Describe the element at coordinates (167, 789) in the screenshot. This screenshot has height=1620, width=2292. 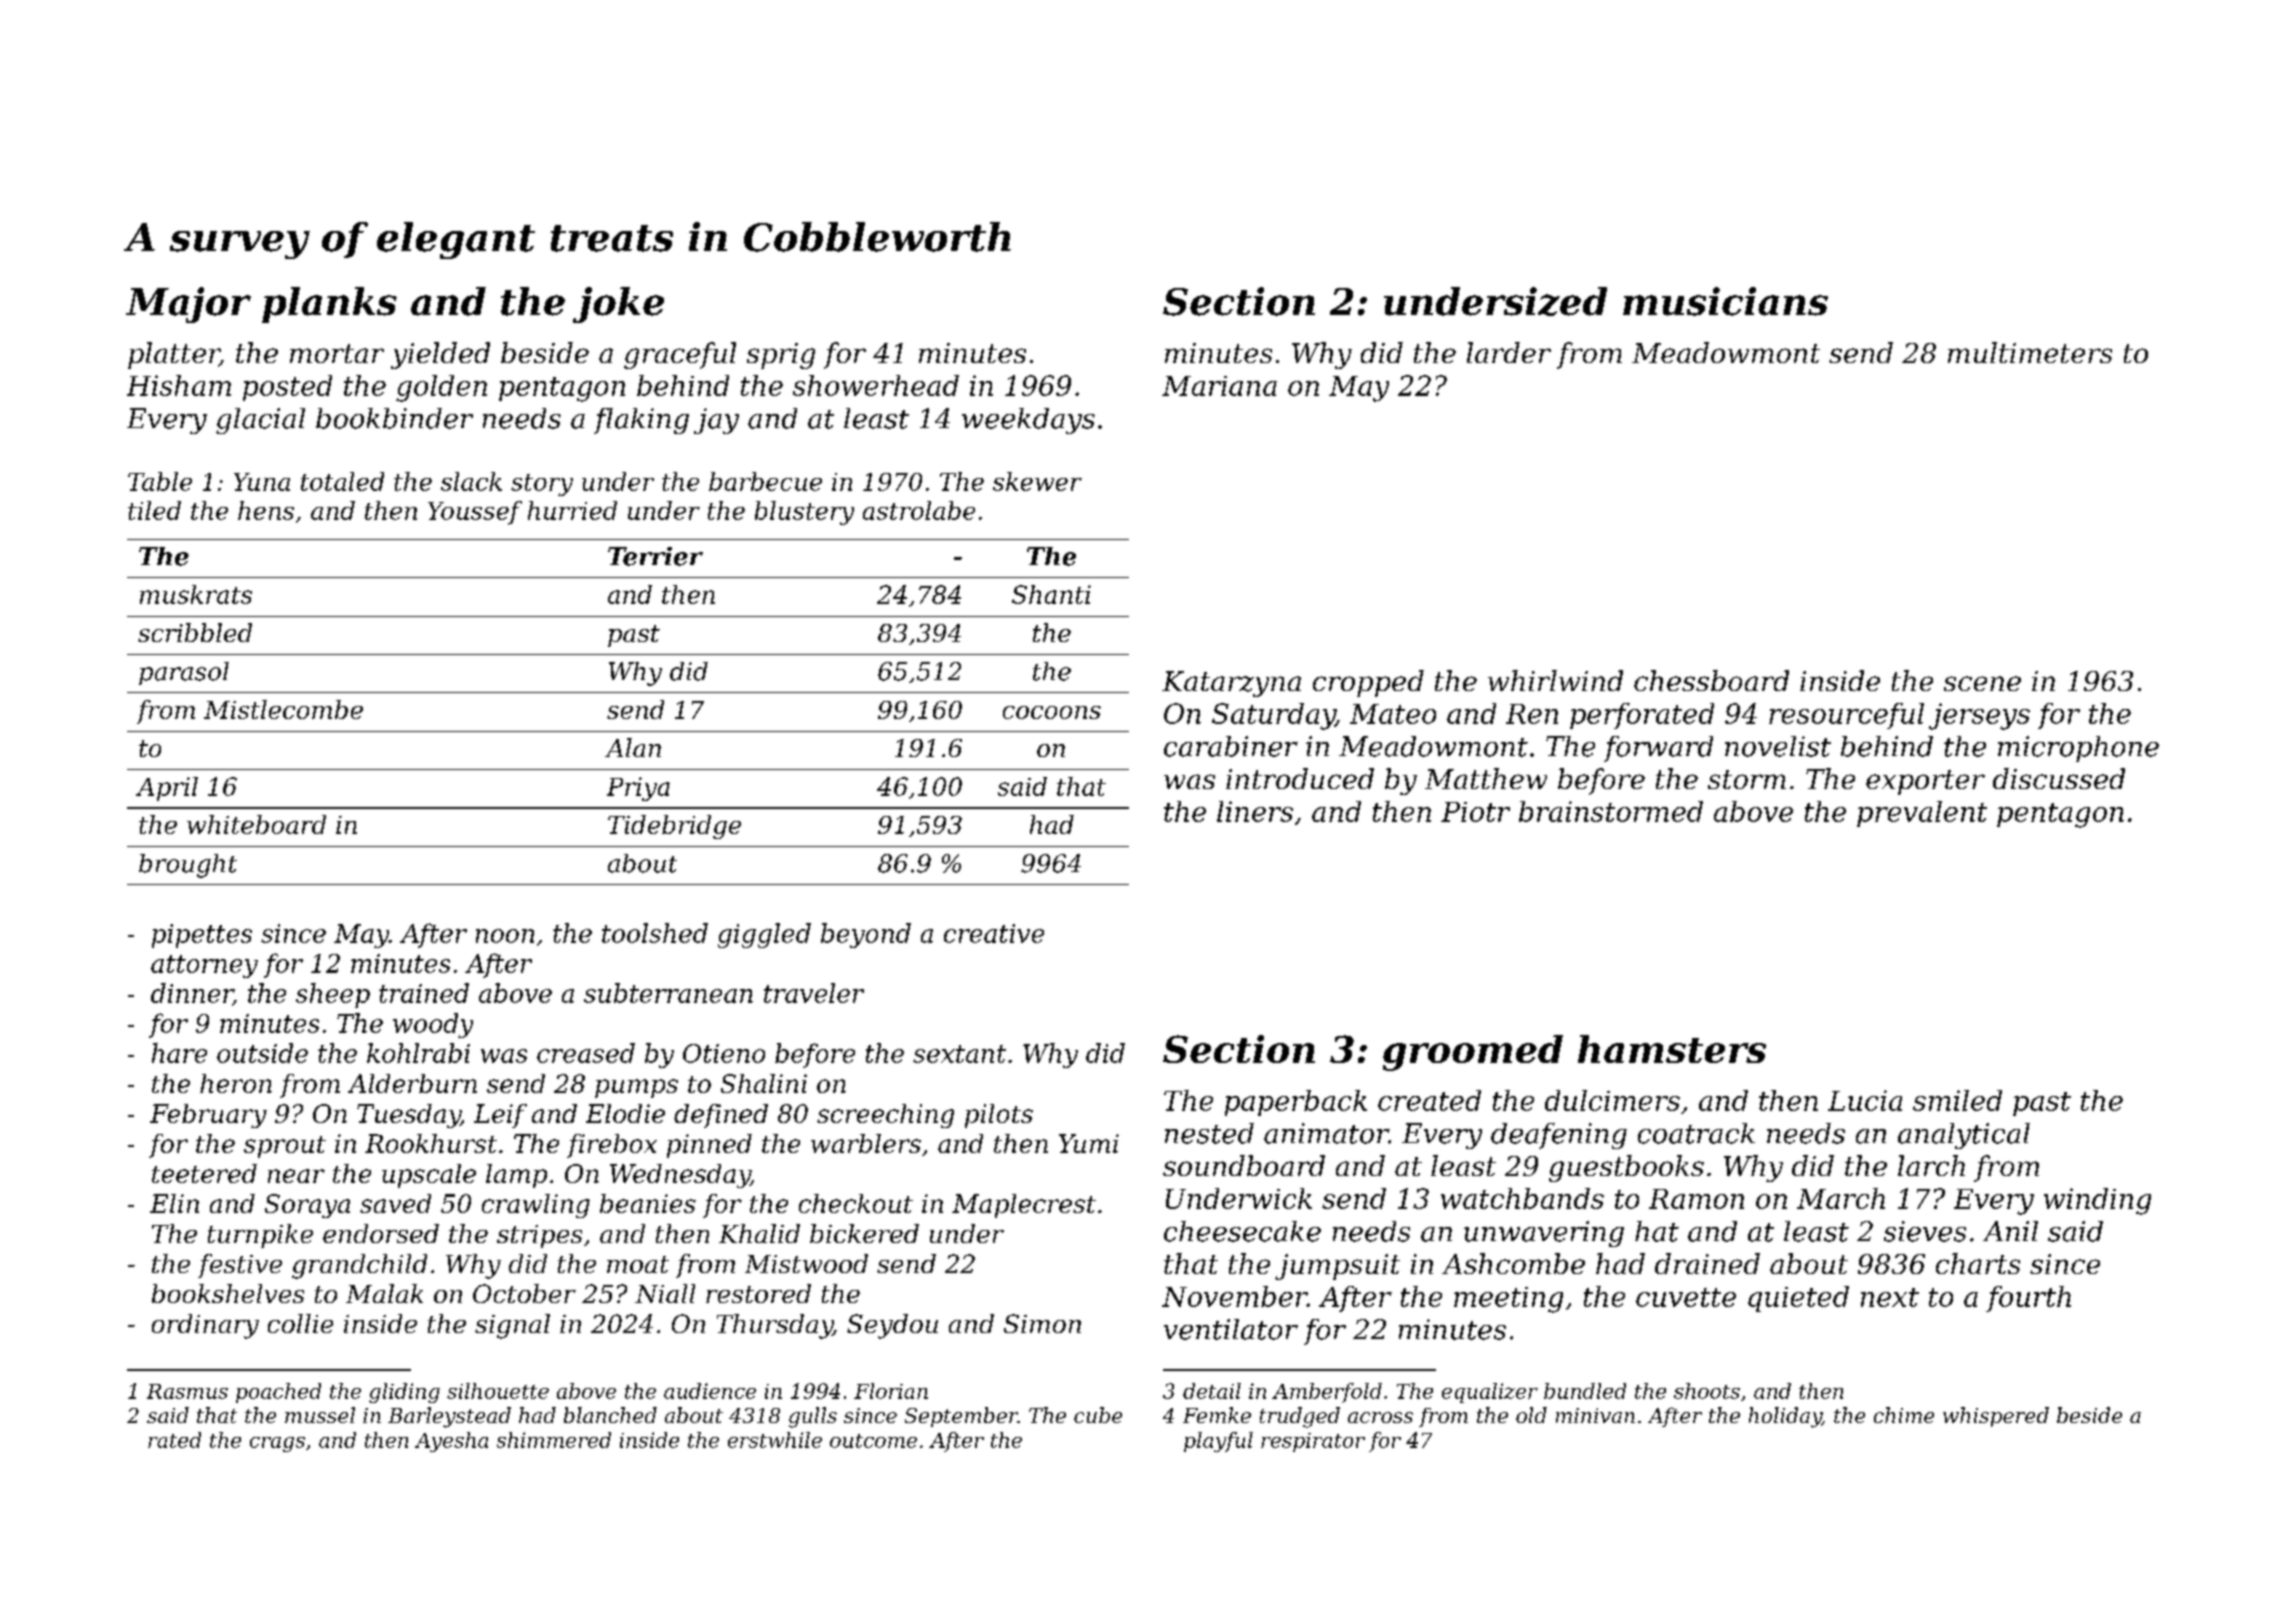
I see `April` at that location.
